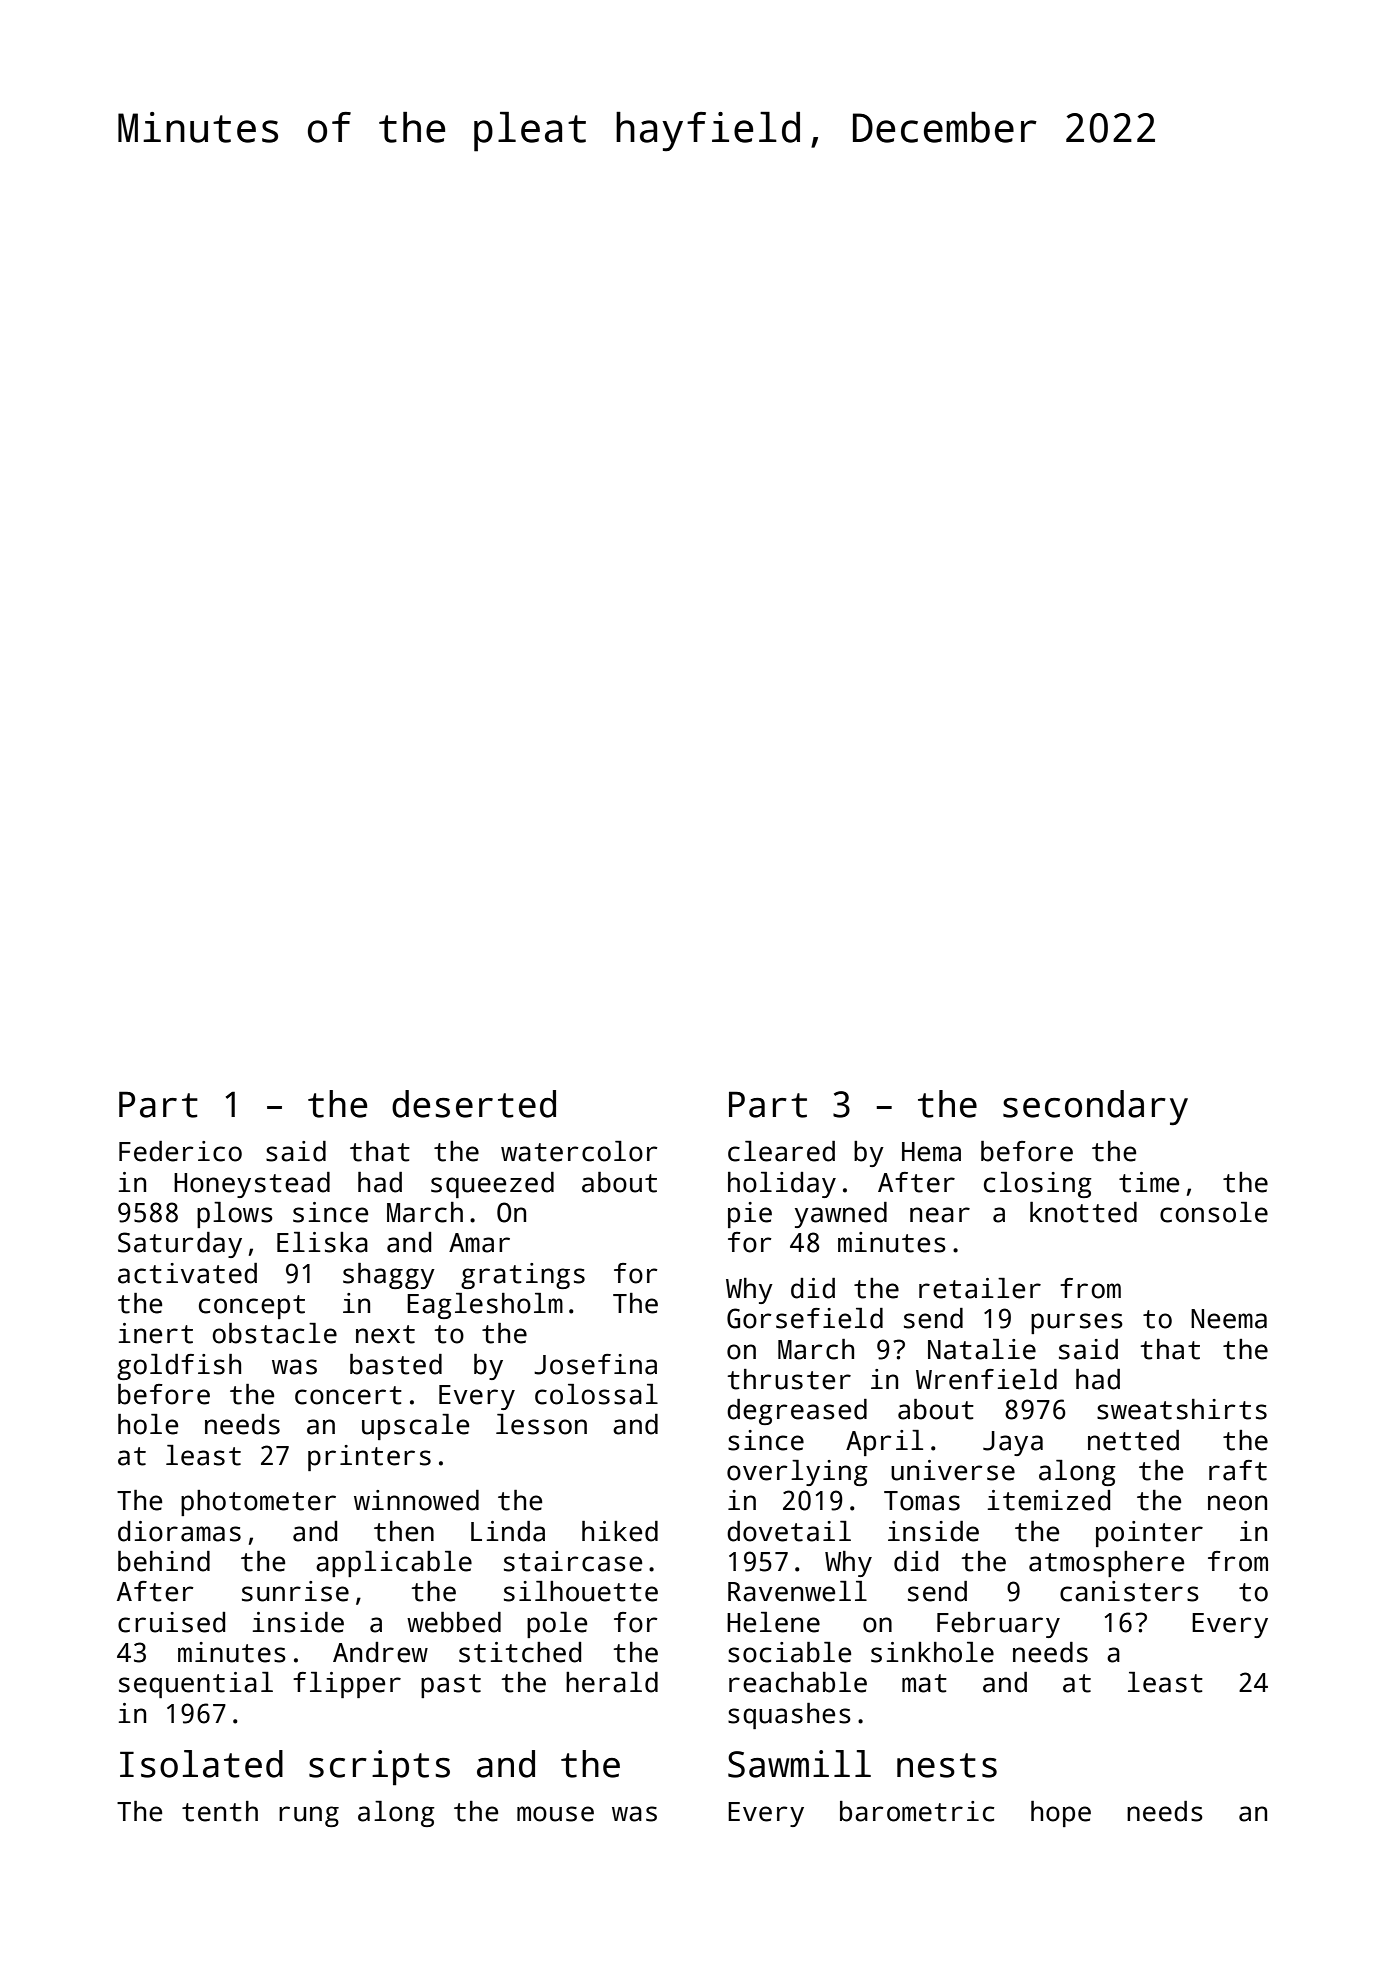 This document has width=1386, height=1969. What do you see at coordinates (1013, 1443) in the document?
I see `Jaya` at bounding box center [1013, 1443].
